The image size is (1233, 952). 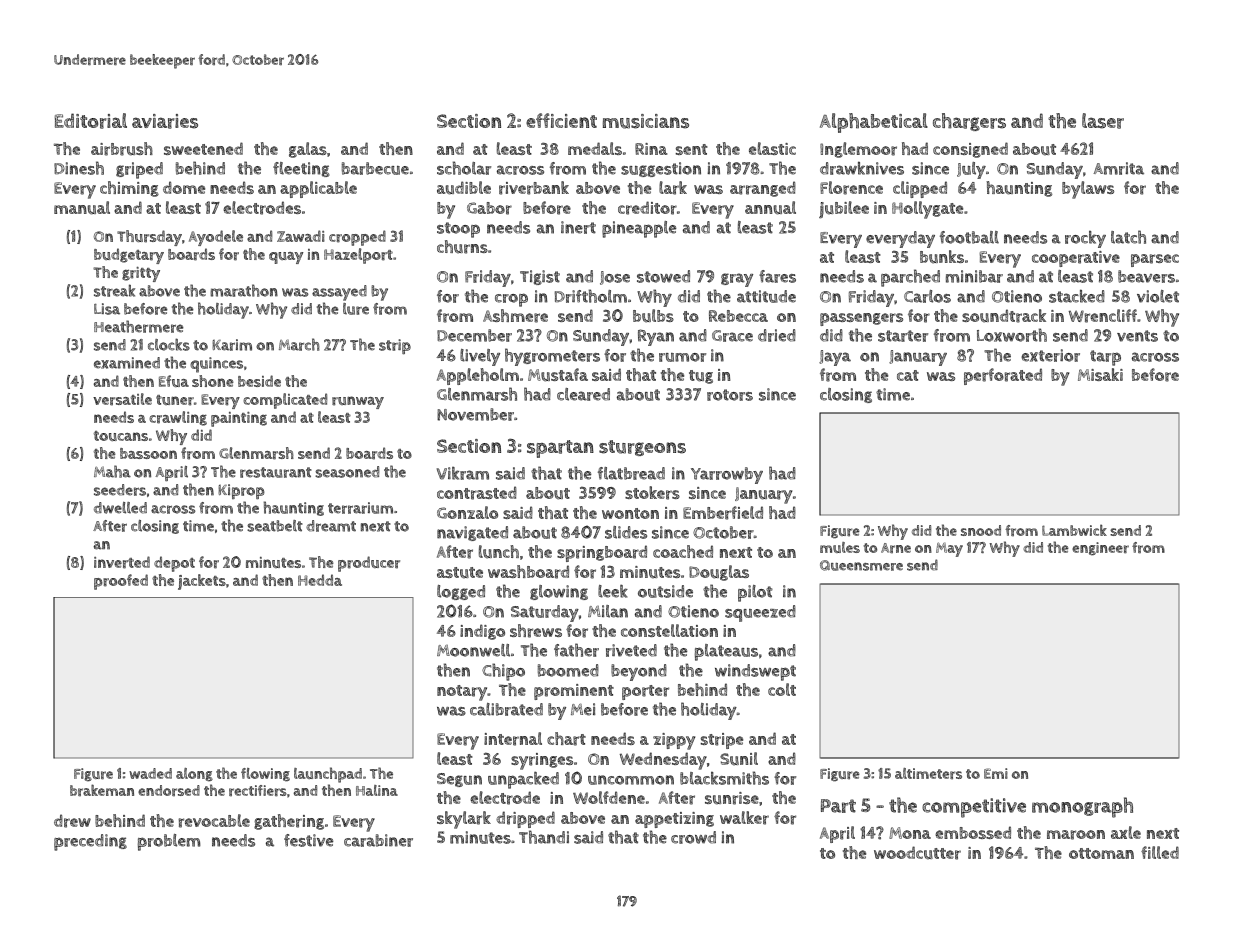 What do you see at coordinates (82, 208) in the image?
I see `manual` at bounding box center [82, 208].
